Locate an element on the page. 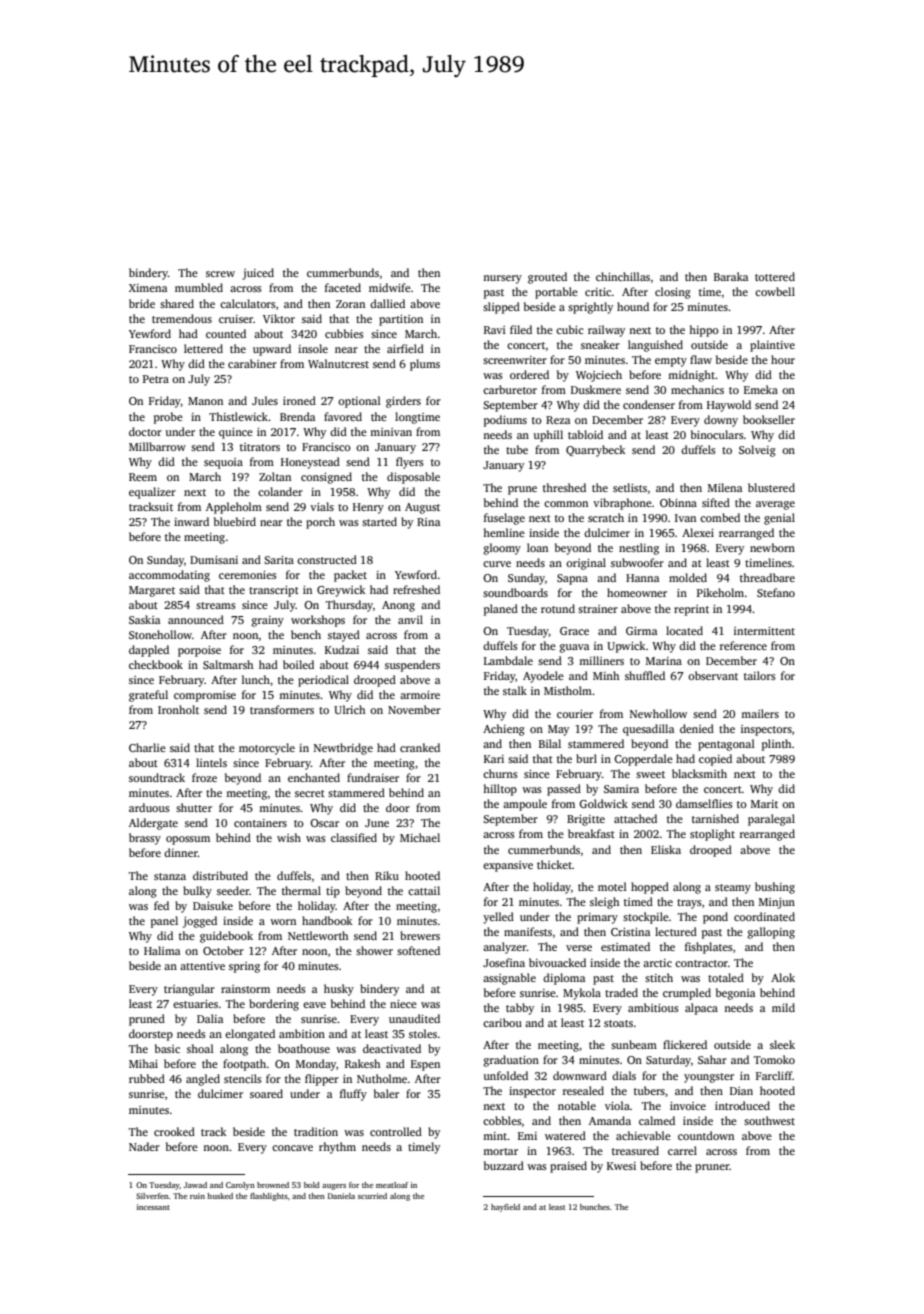 Image resolution: width=924 pixels, height=1314 pixels. downy is located at coordinates (721, 421).
